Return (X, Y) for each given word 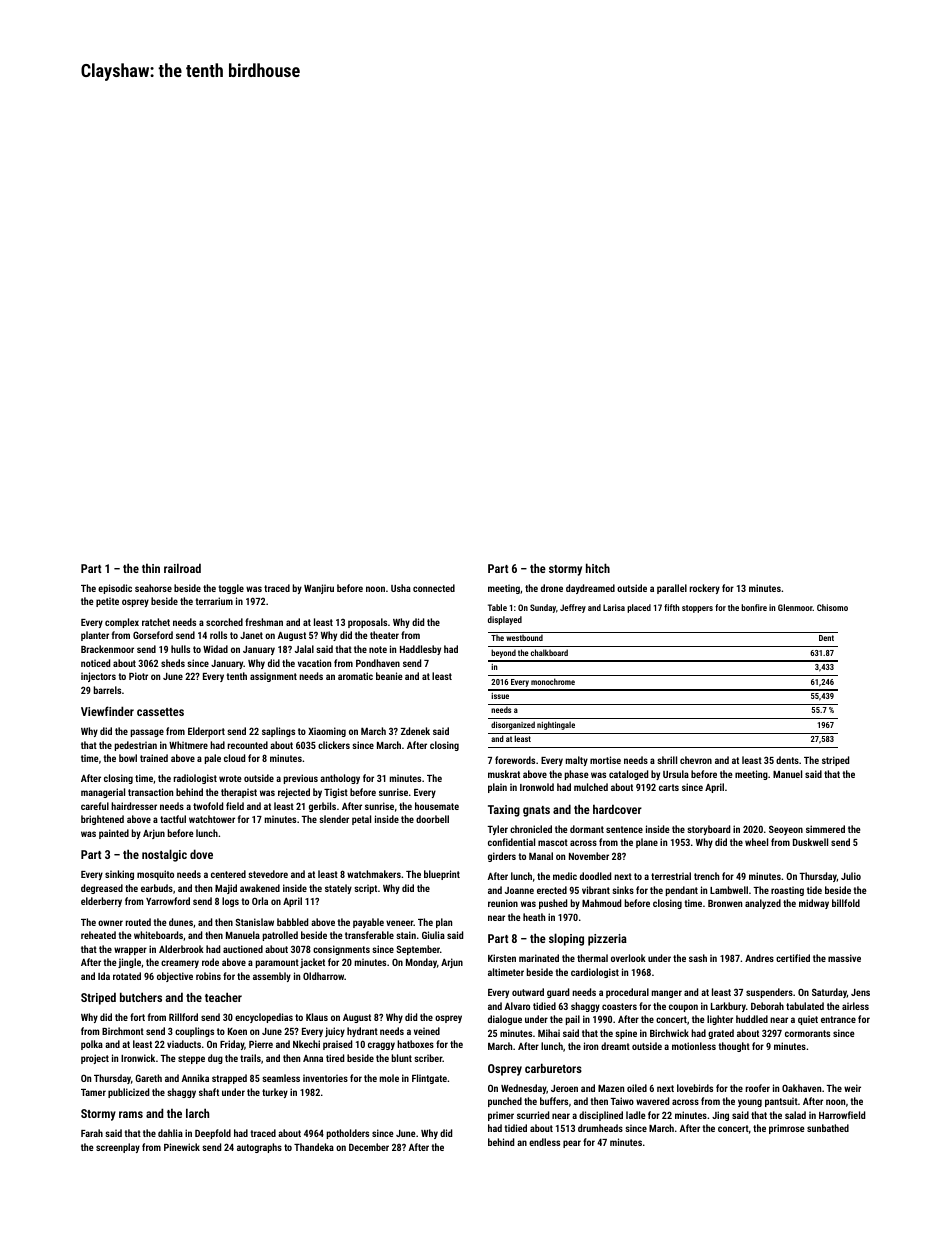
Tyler (497, 830)
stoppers (697, 609)
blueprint (442, 875)
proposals (367, 623)
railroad (182, 568)
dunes (181, 922)
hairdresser (134, 806)
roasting (787, 891)
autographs (259, 1148)
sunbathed (828, 1128)
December (369, 1147)
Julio (851, 876)
